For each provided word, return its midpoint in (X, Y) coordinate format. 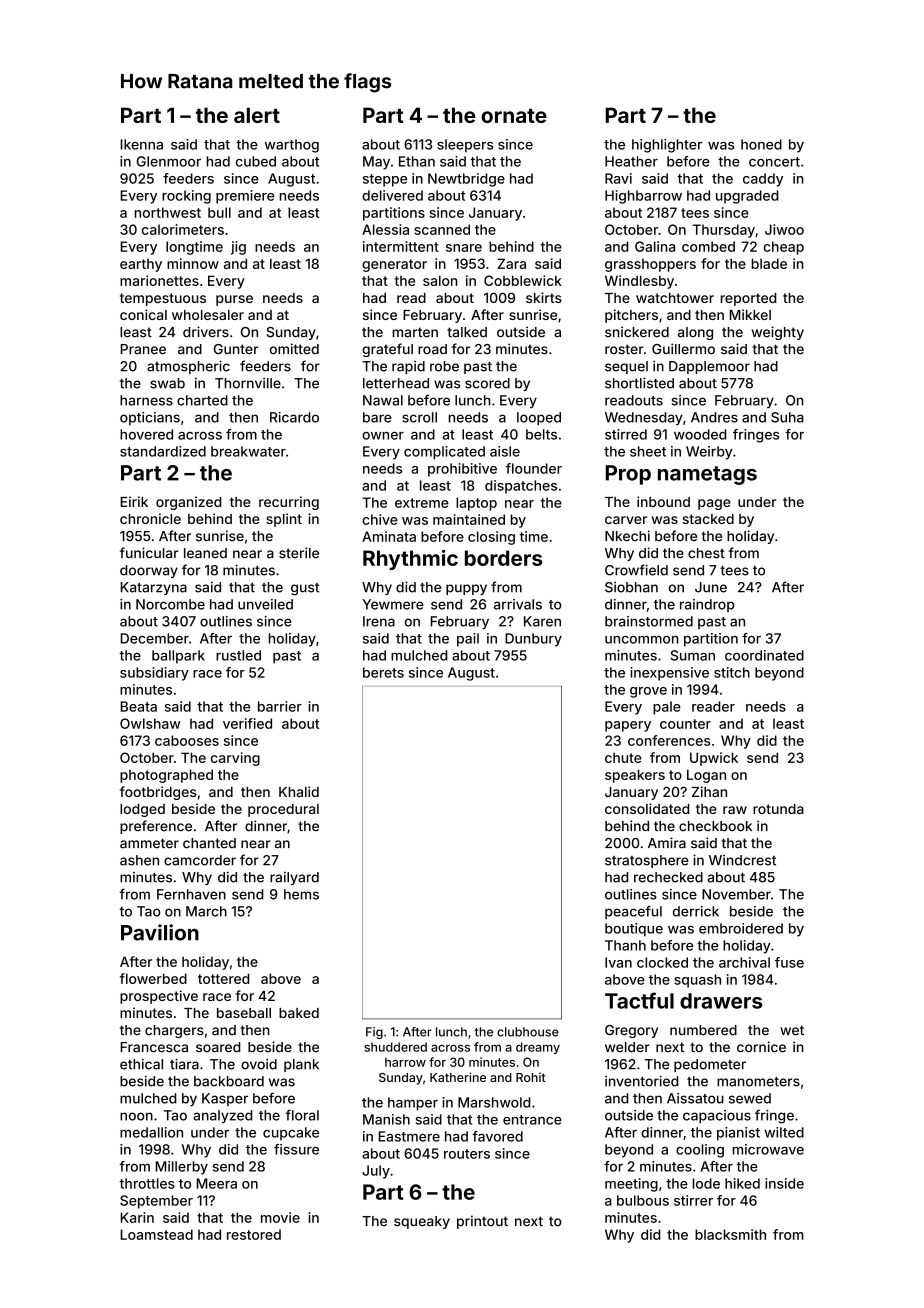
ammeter (149, 843)
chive (380, 519)
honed (761, 144)
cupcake (291, 1134)
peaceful (633, 912)
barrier (280, 706)
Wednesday (644, 419)
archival (744, 962)
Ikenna (141, 144)
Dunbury (533, 640)
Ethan (417, 161)
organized (189, 503)
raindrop (707, 605)
